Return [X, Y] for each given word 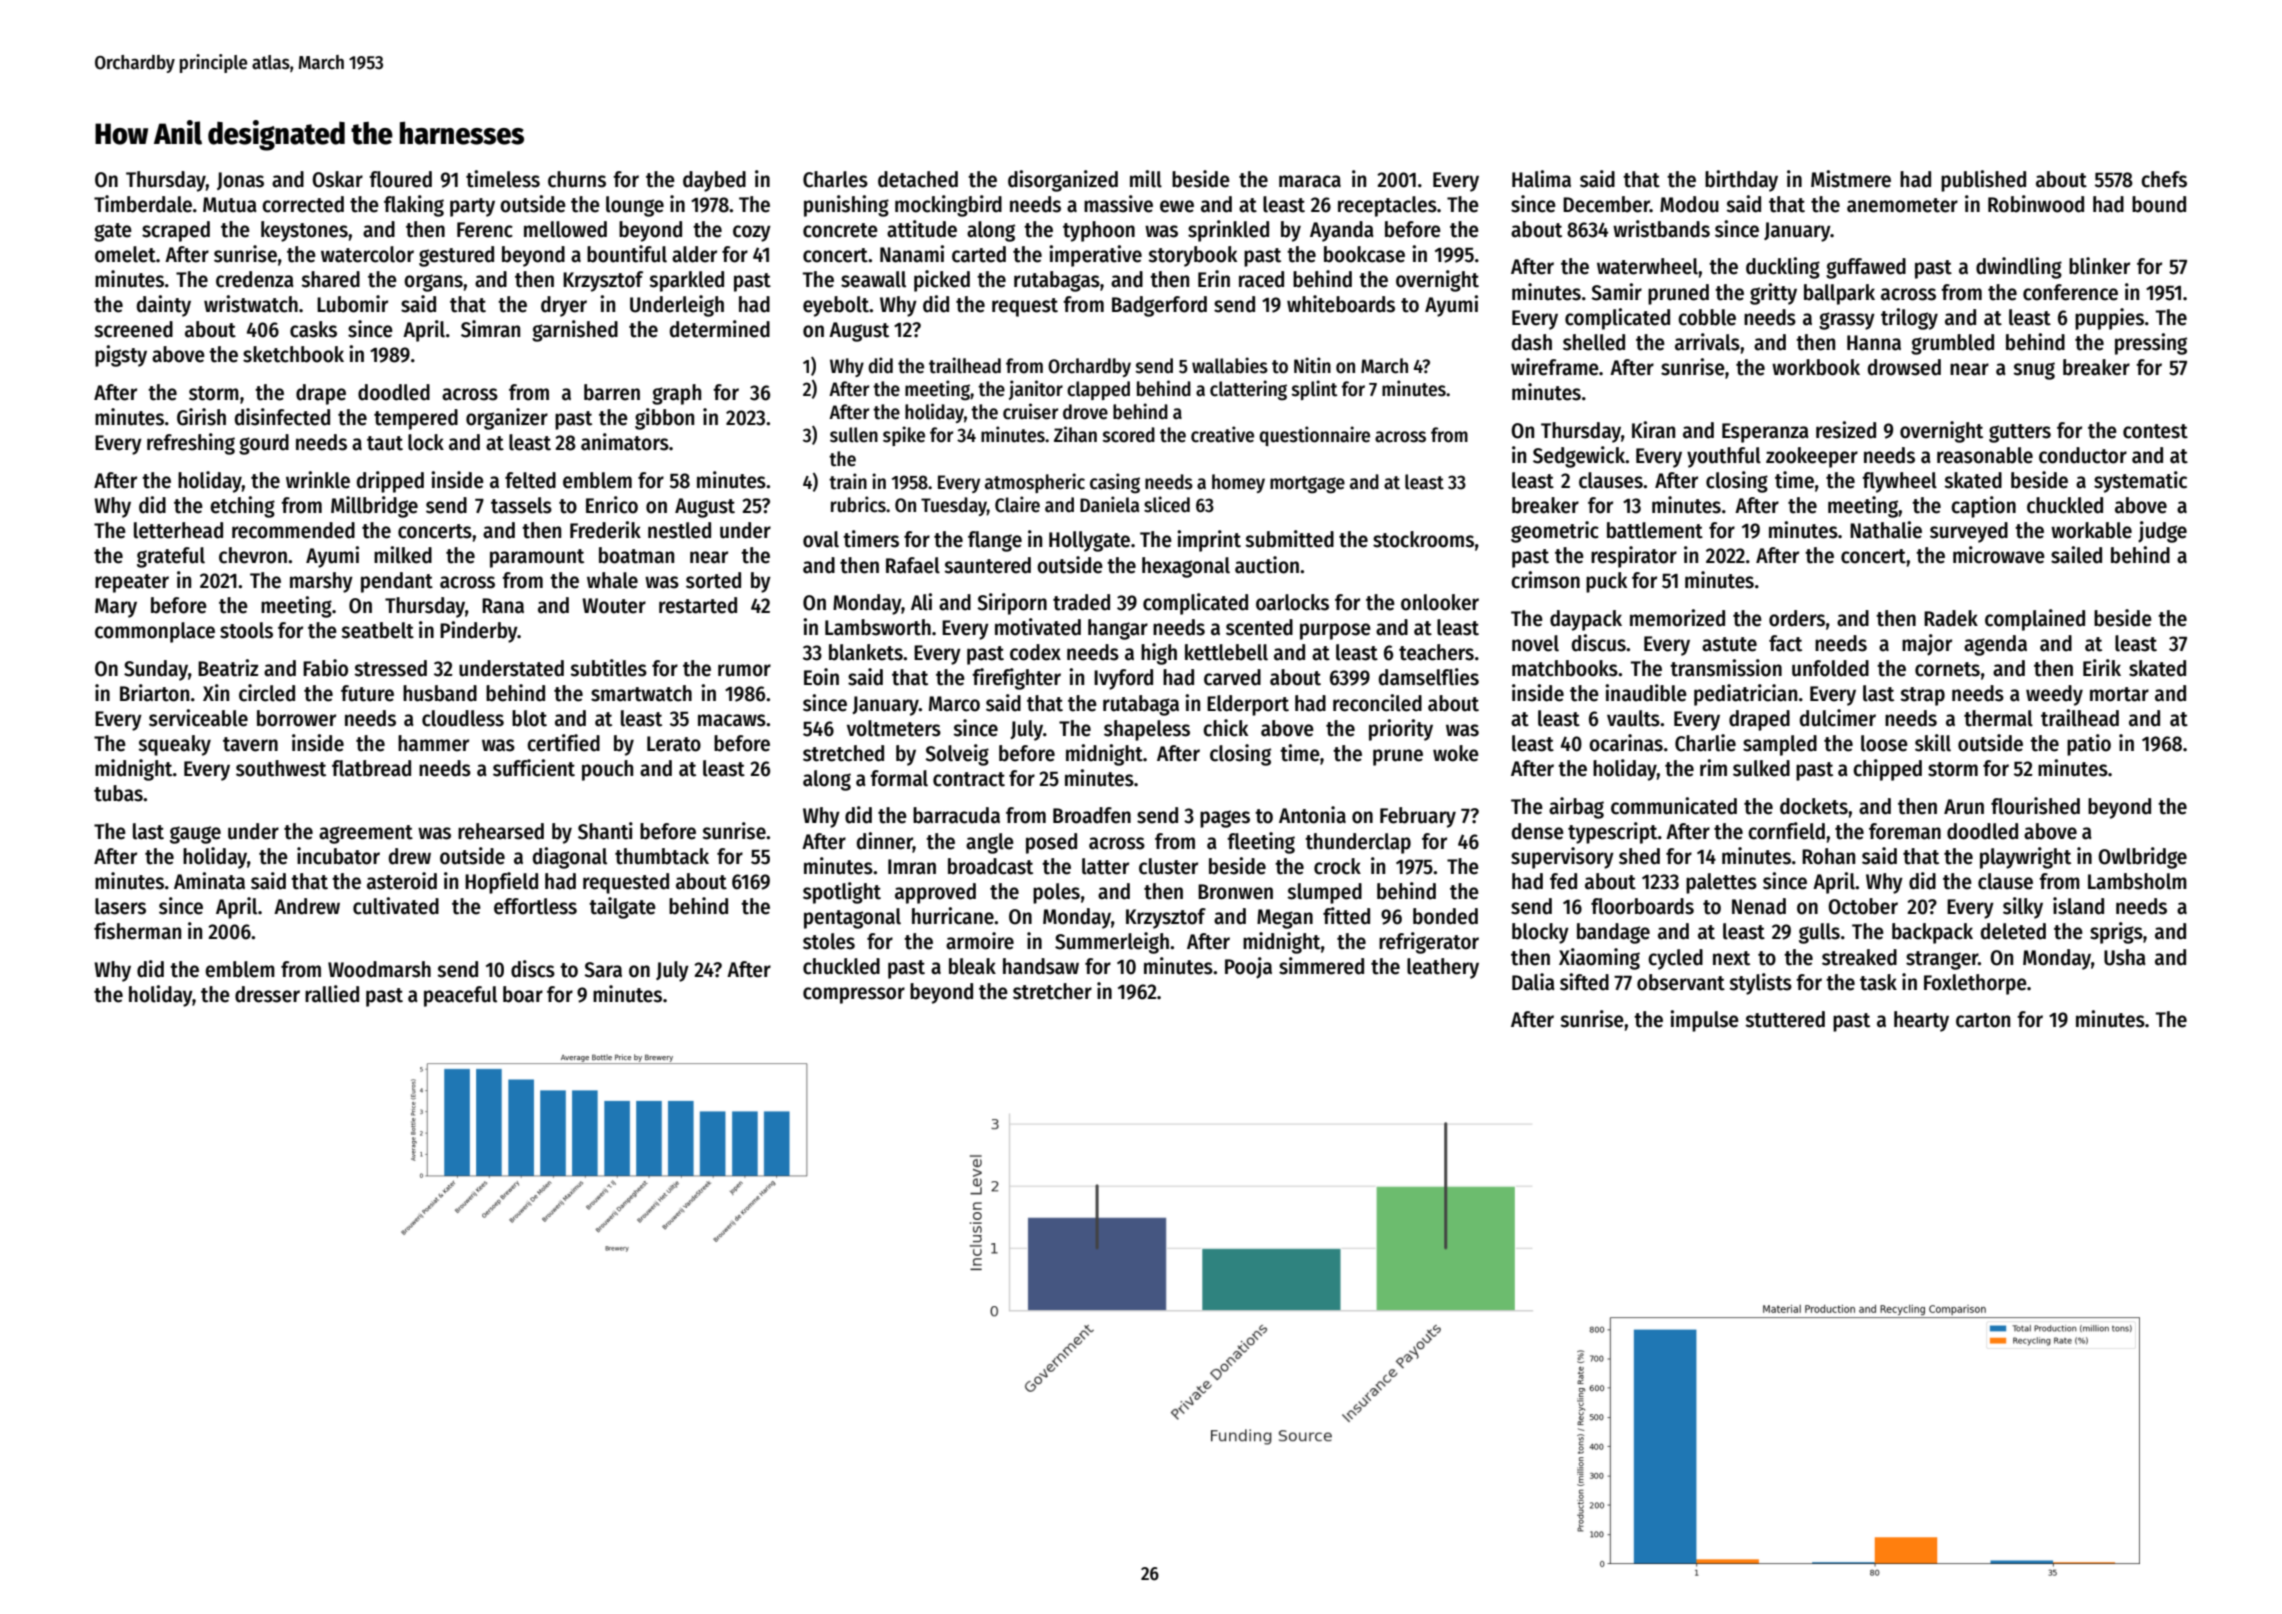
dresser [267, 994]
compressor [854, 995]
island [2078, 906]
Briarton [154, 693]
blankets [866, 652]
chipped [1887, 770]
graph [676, 394]
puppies [2109, 319]
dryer [564, 306]
